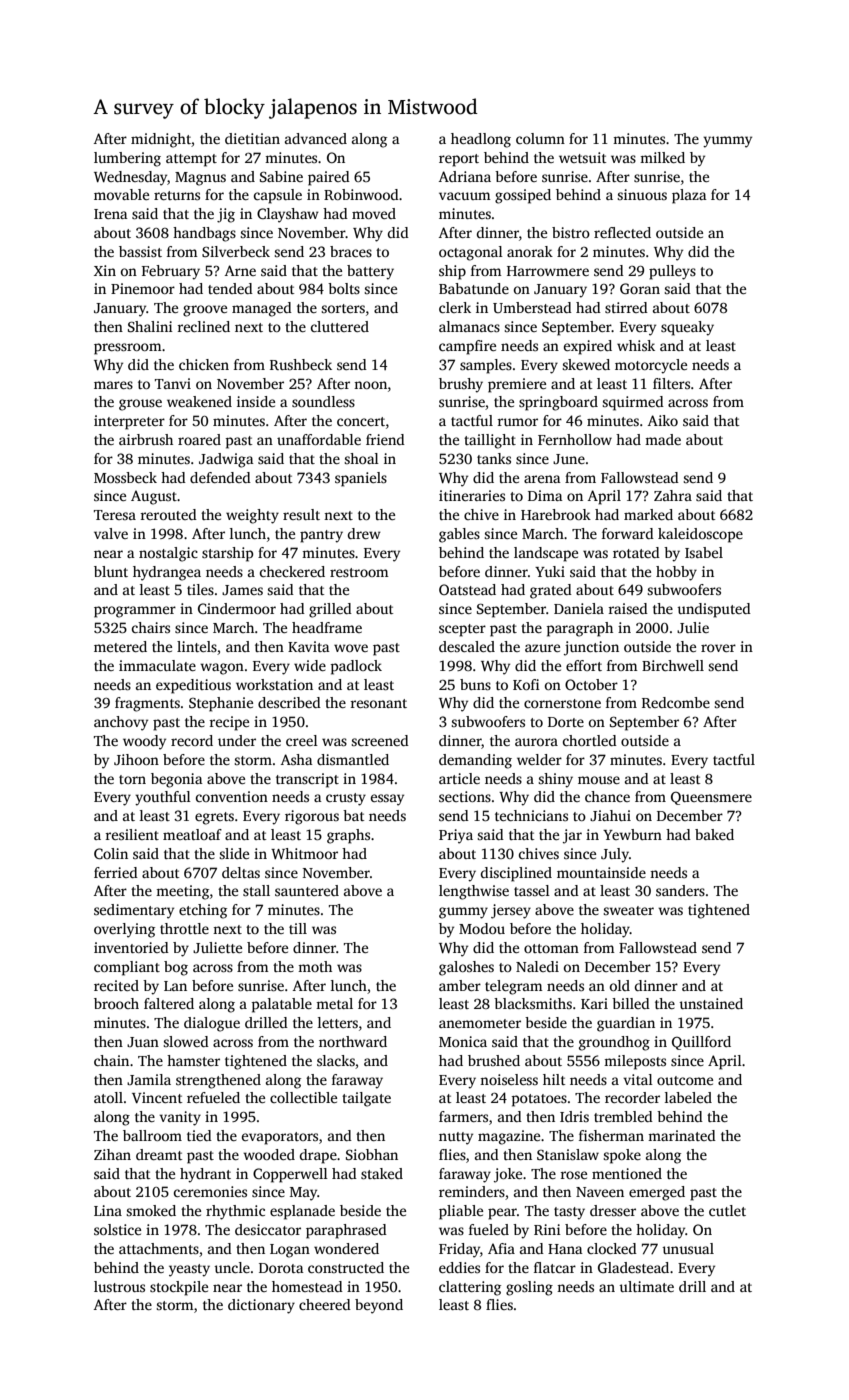 Image resolution: width=849 pixels, height=1400 pixels. Describe the element at coordinates (221, 704) in the page. I see `Stephanie` at that location.
